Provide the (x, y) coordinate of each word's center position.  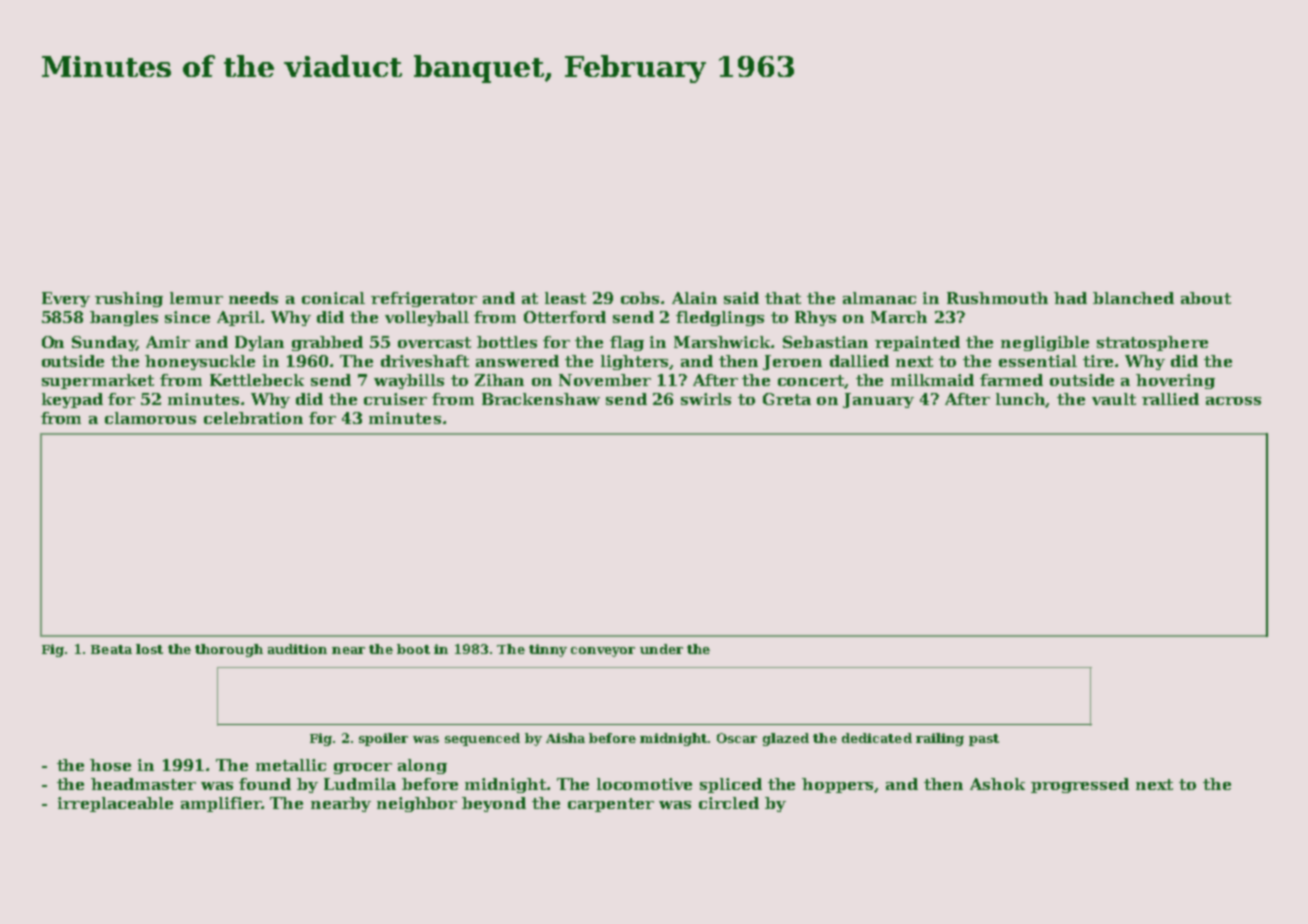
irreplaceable (115, 804)
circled (729, 803)
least (565, 298)
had (1070, 298)
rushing (129, 299)
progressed (1080, 785)
